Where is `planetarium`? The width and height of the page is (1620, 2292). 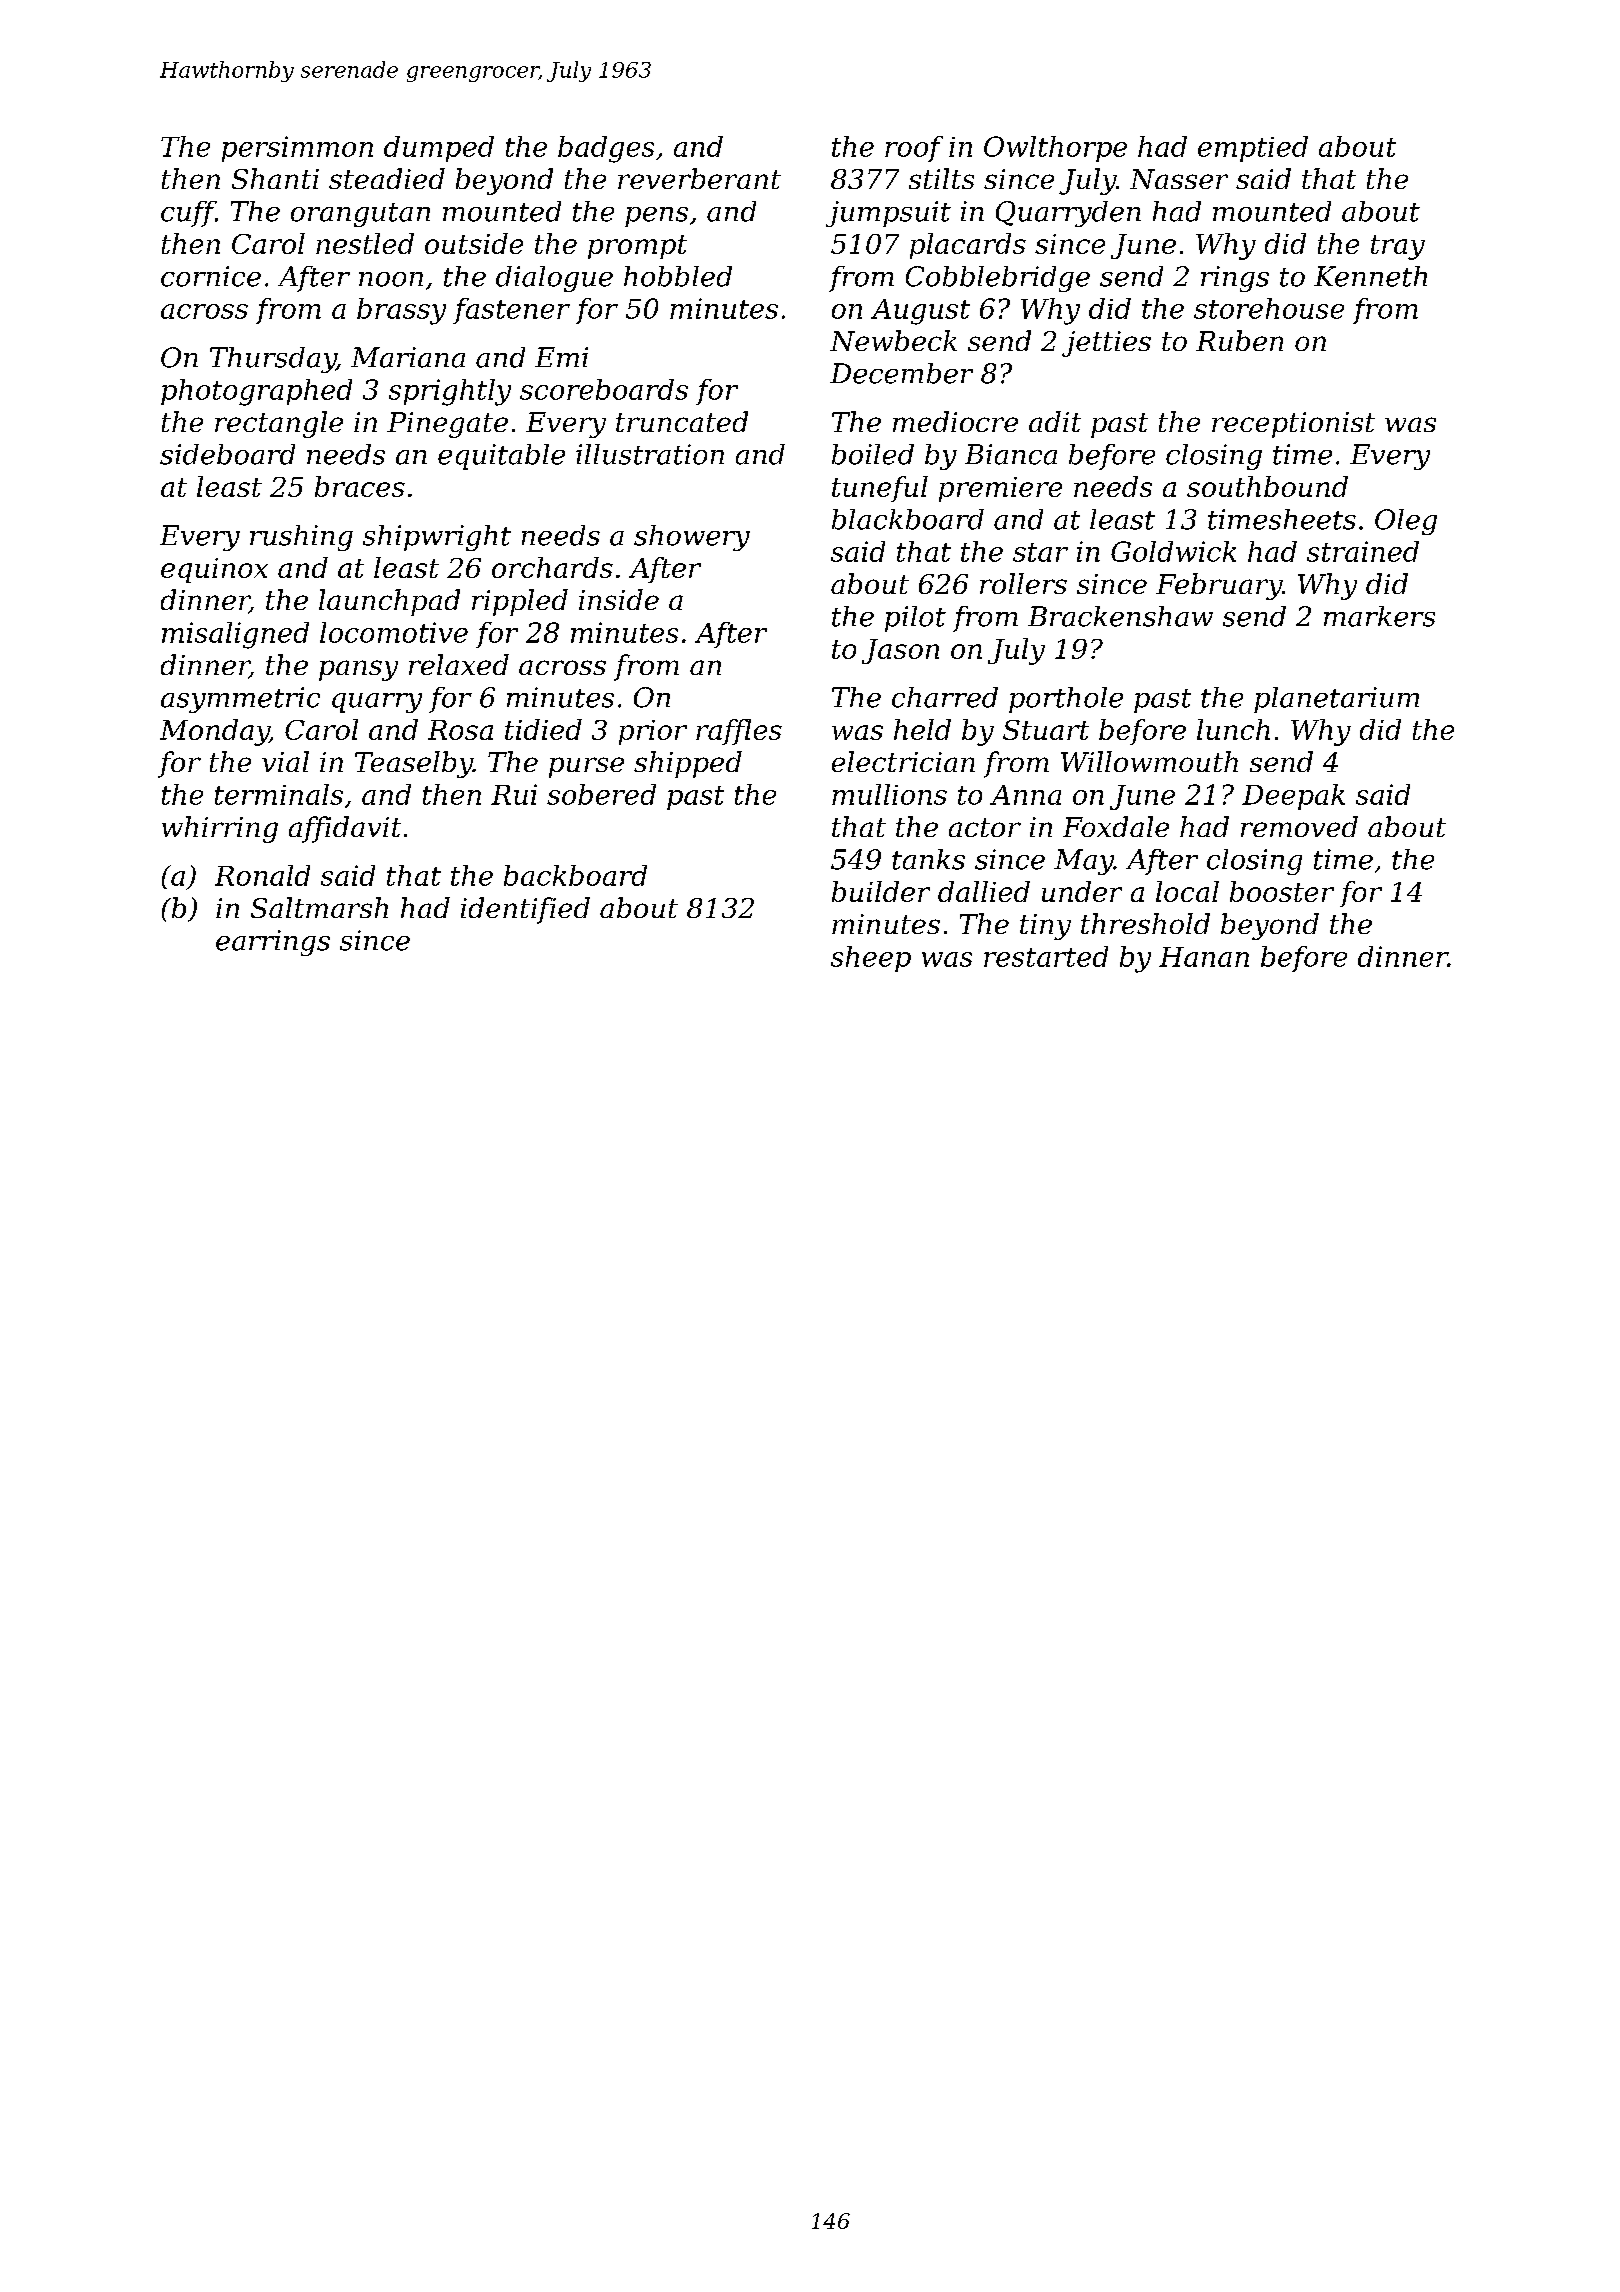 planetarium is located at coordinates (1336, 700).
